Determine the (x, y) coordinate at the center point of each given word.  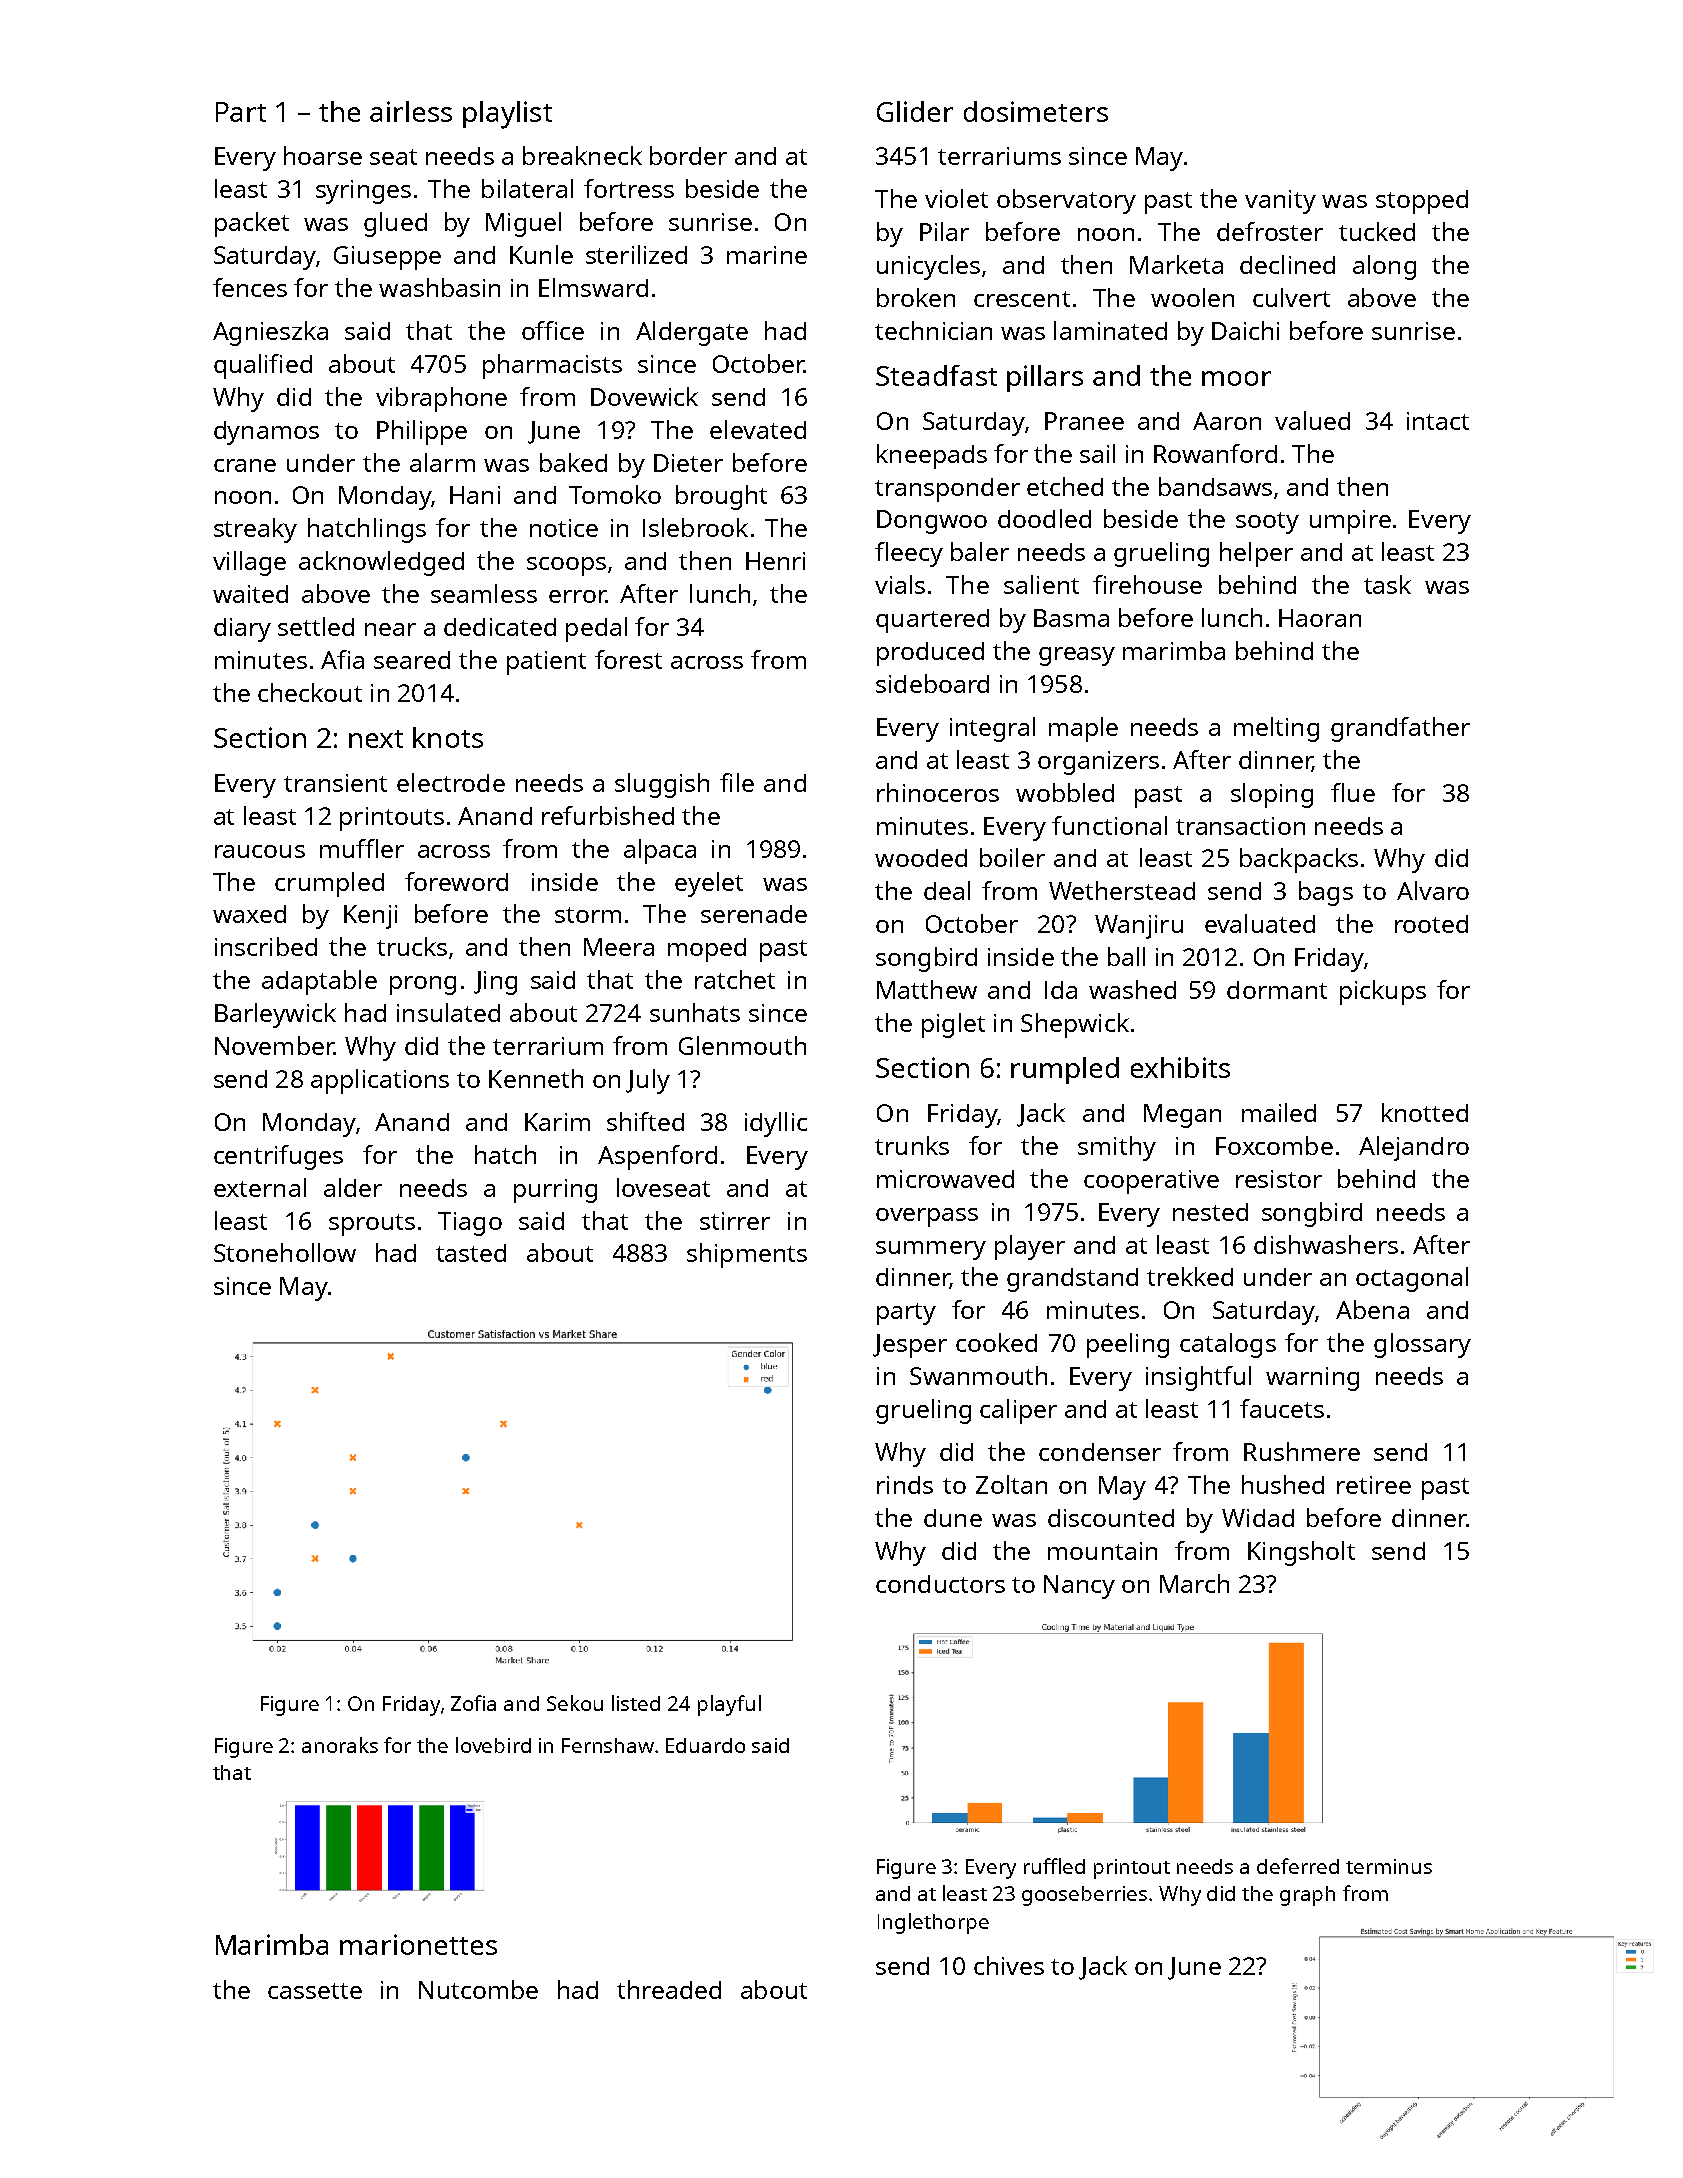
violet (956, 198)
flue (1353, 792)
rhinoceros (938, 792)
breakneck (582, 155)
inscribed (266, 946)
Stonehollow (285, 1252)
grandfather (1400, 729)
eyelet (709, 884)
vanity (1280, 202)
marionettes (418, 1944)
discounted (1111, 1518)
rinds (905, 1485)
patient (546, 663)
